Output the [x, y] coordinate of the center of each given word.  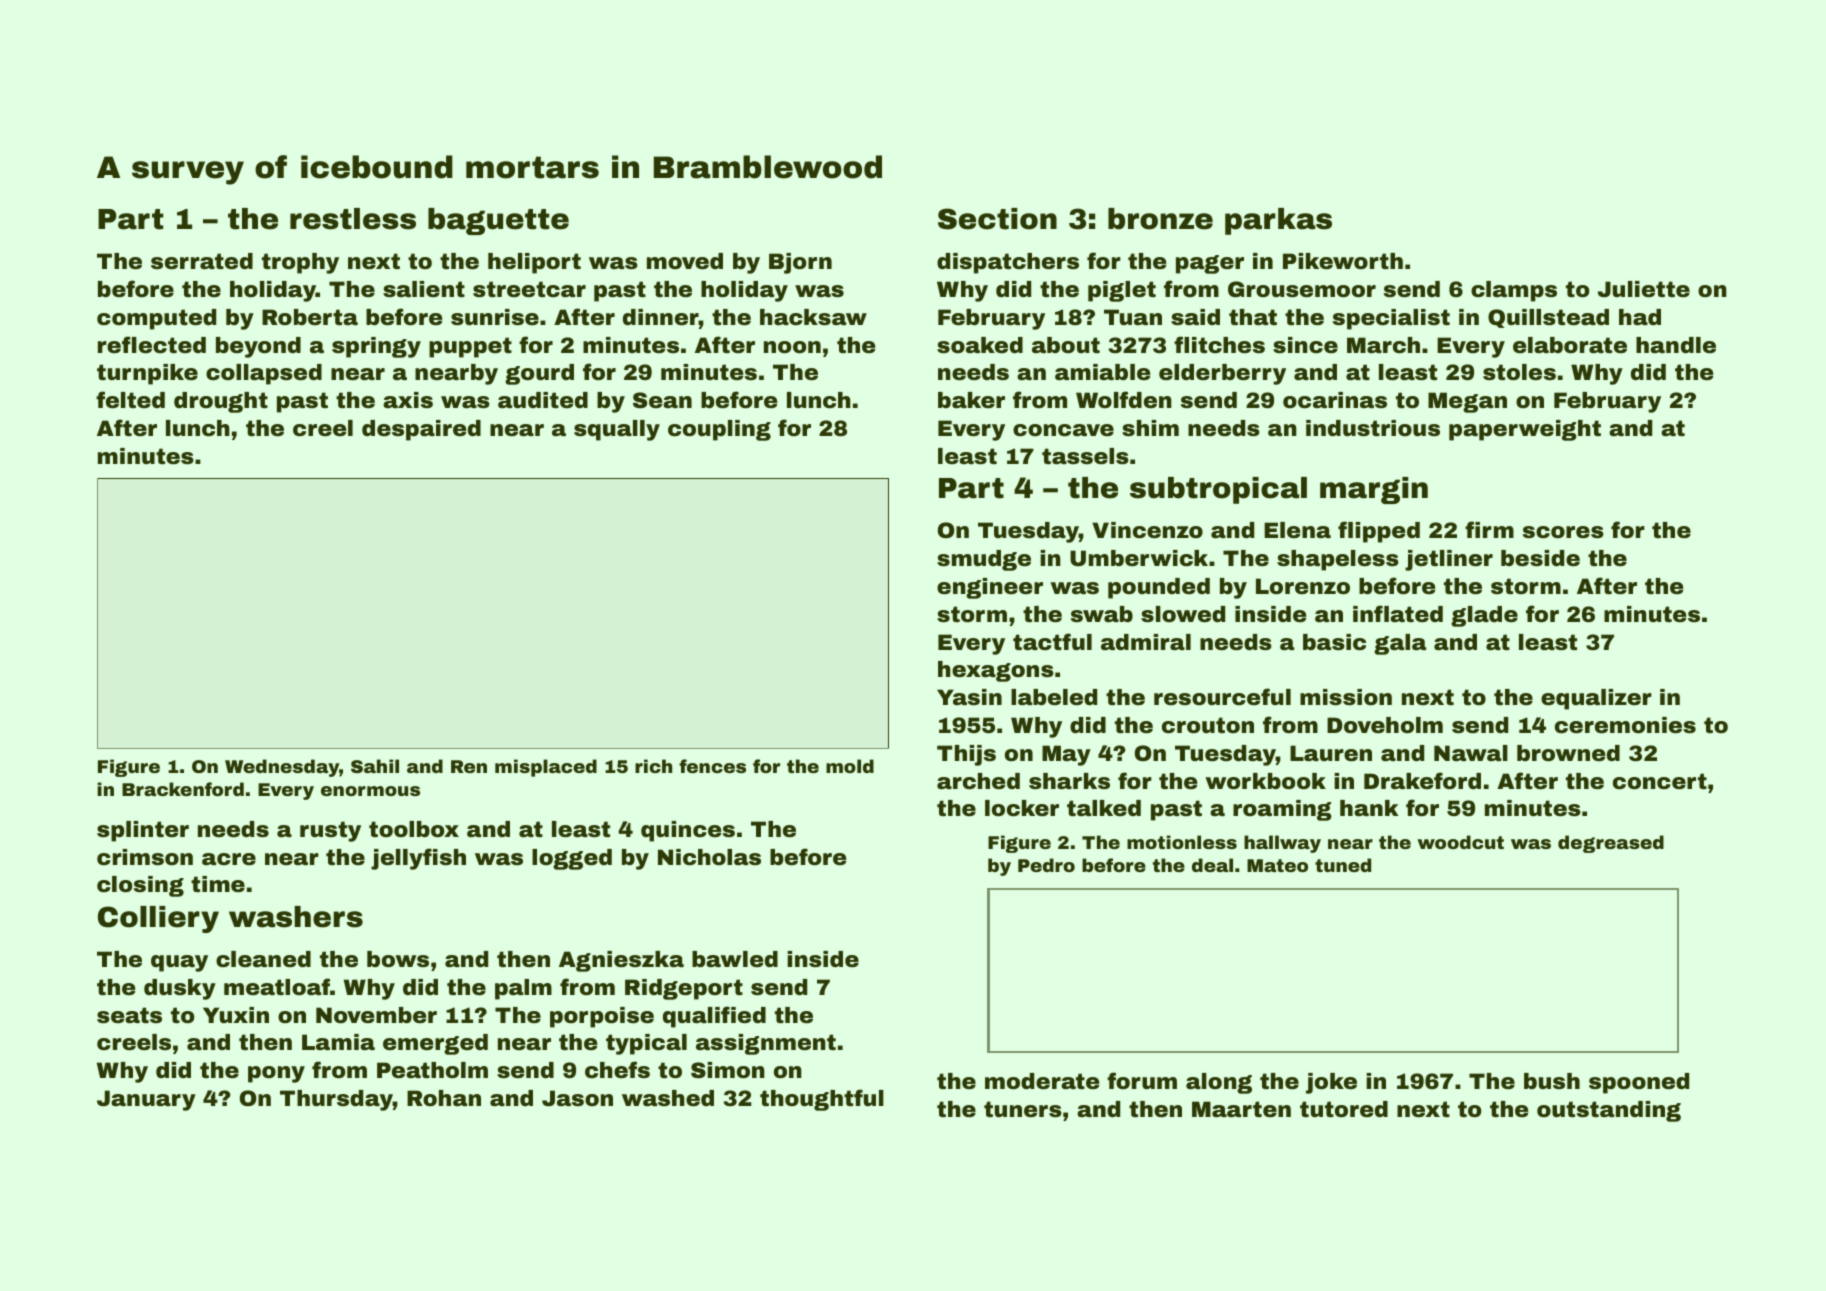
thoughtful [822, 1100]
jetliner [1449, 560]
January [146, 1100]
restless [353, 219]
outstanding [1609, 1111]
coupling [719, 430]
